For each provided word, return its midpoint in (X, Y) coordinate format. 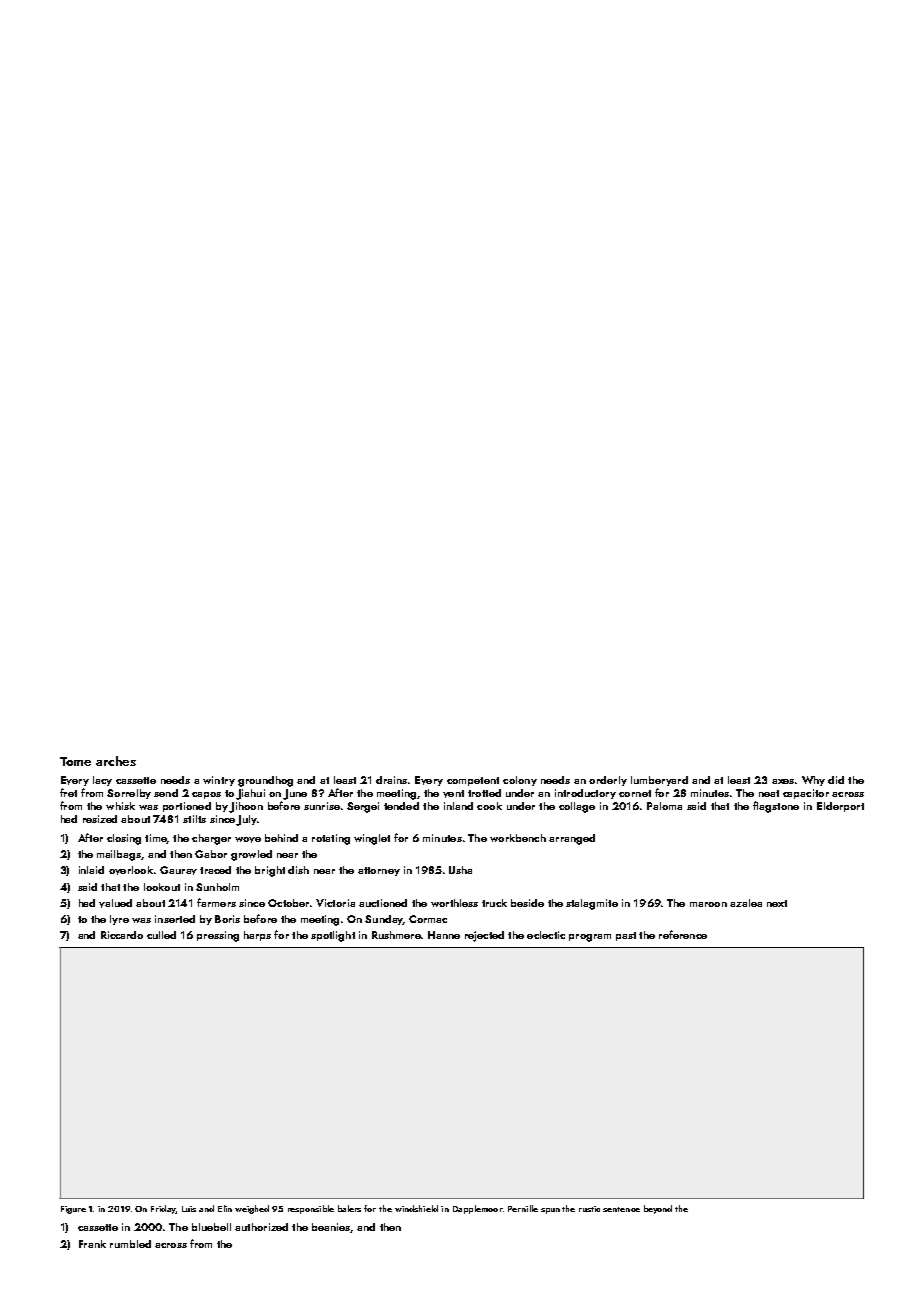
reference (683, 934)
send (166, 793)
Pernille (523, 1208)
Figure (73, 1210)
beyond (658, 1209)
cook (489, 806)
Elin (225, 1208)
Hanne (444, 935)
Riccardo (122, 935)
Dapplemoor (477, 1209)
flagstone (776, 807)
